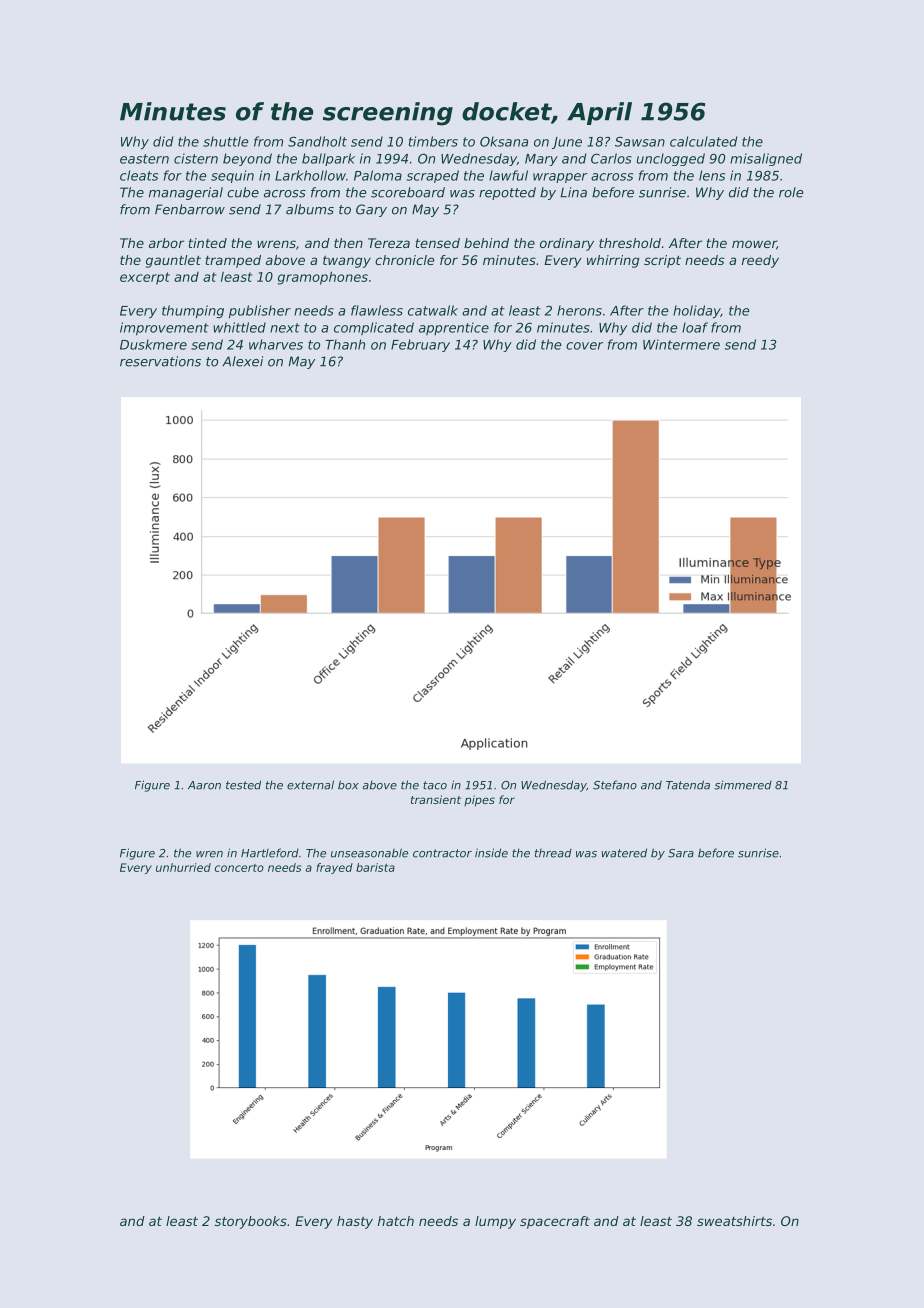 This screenshot has height=1308, width=924. I want to click on timbers, so click(433, 141).
